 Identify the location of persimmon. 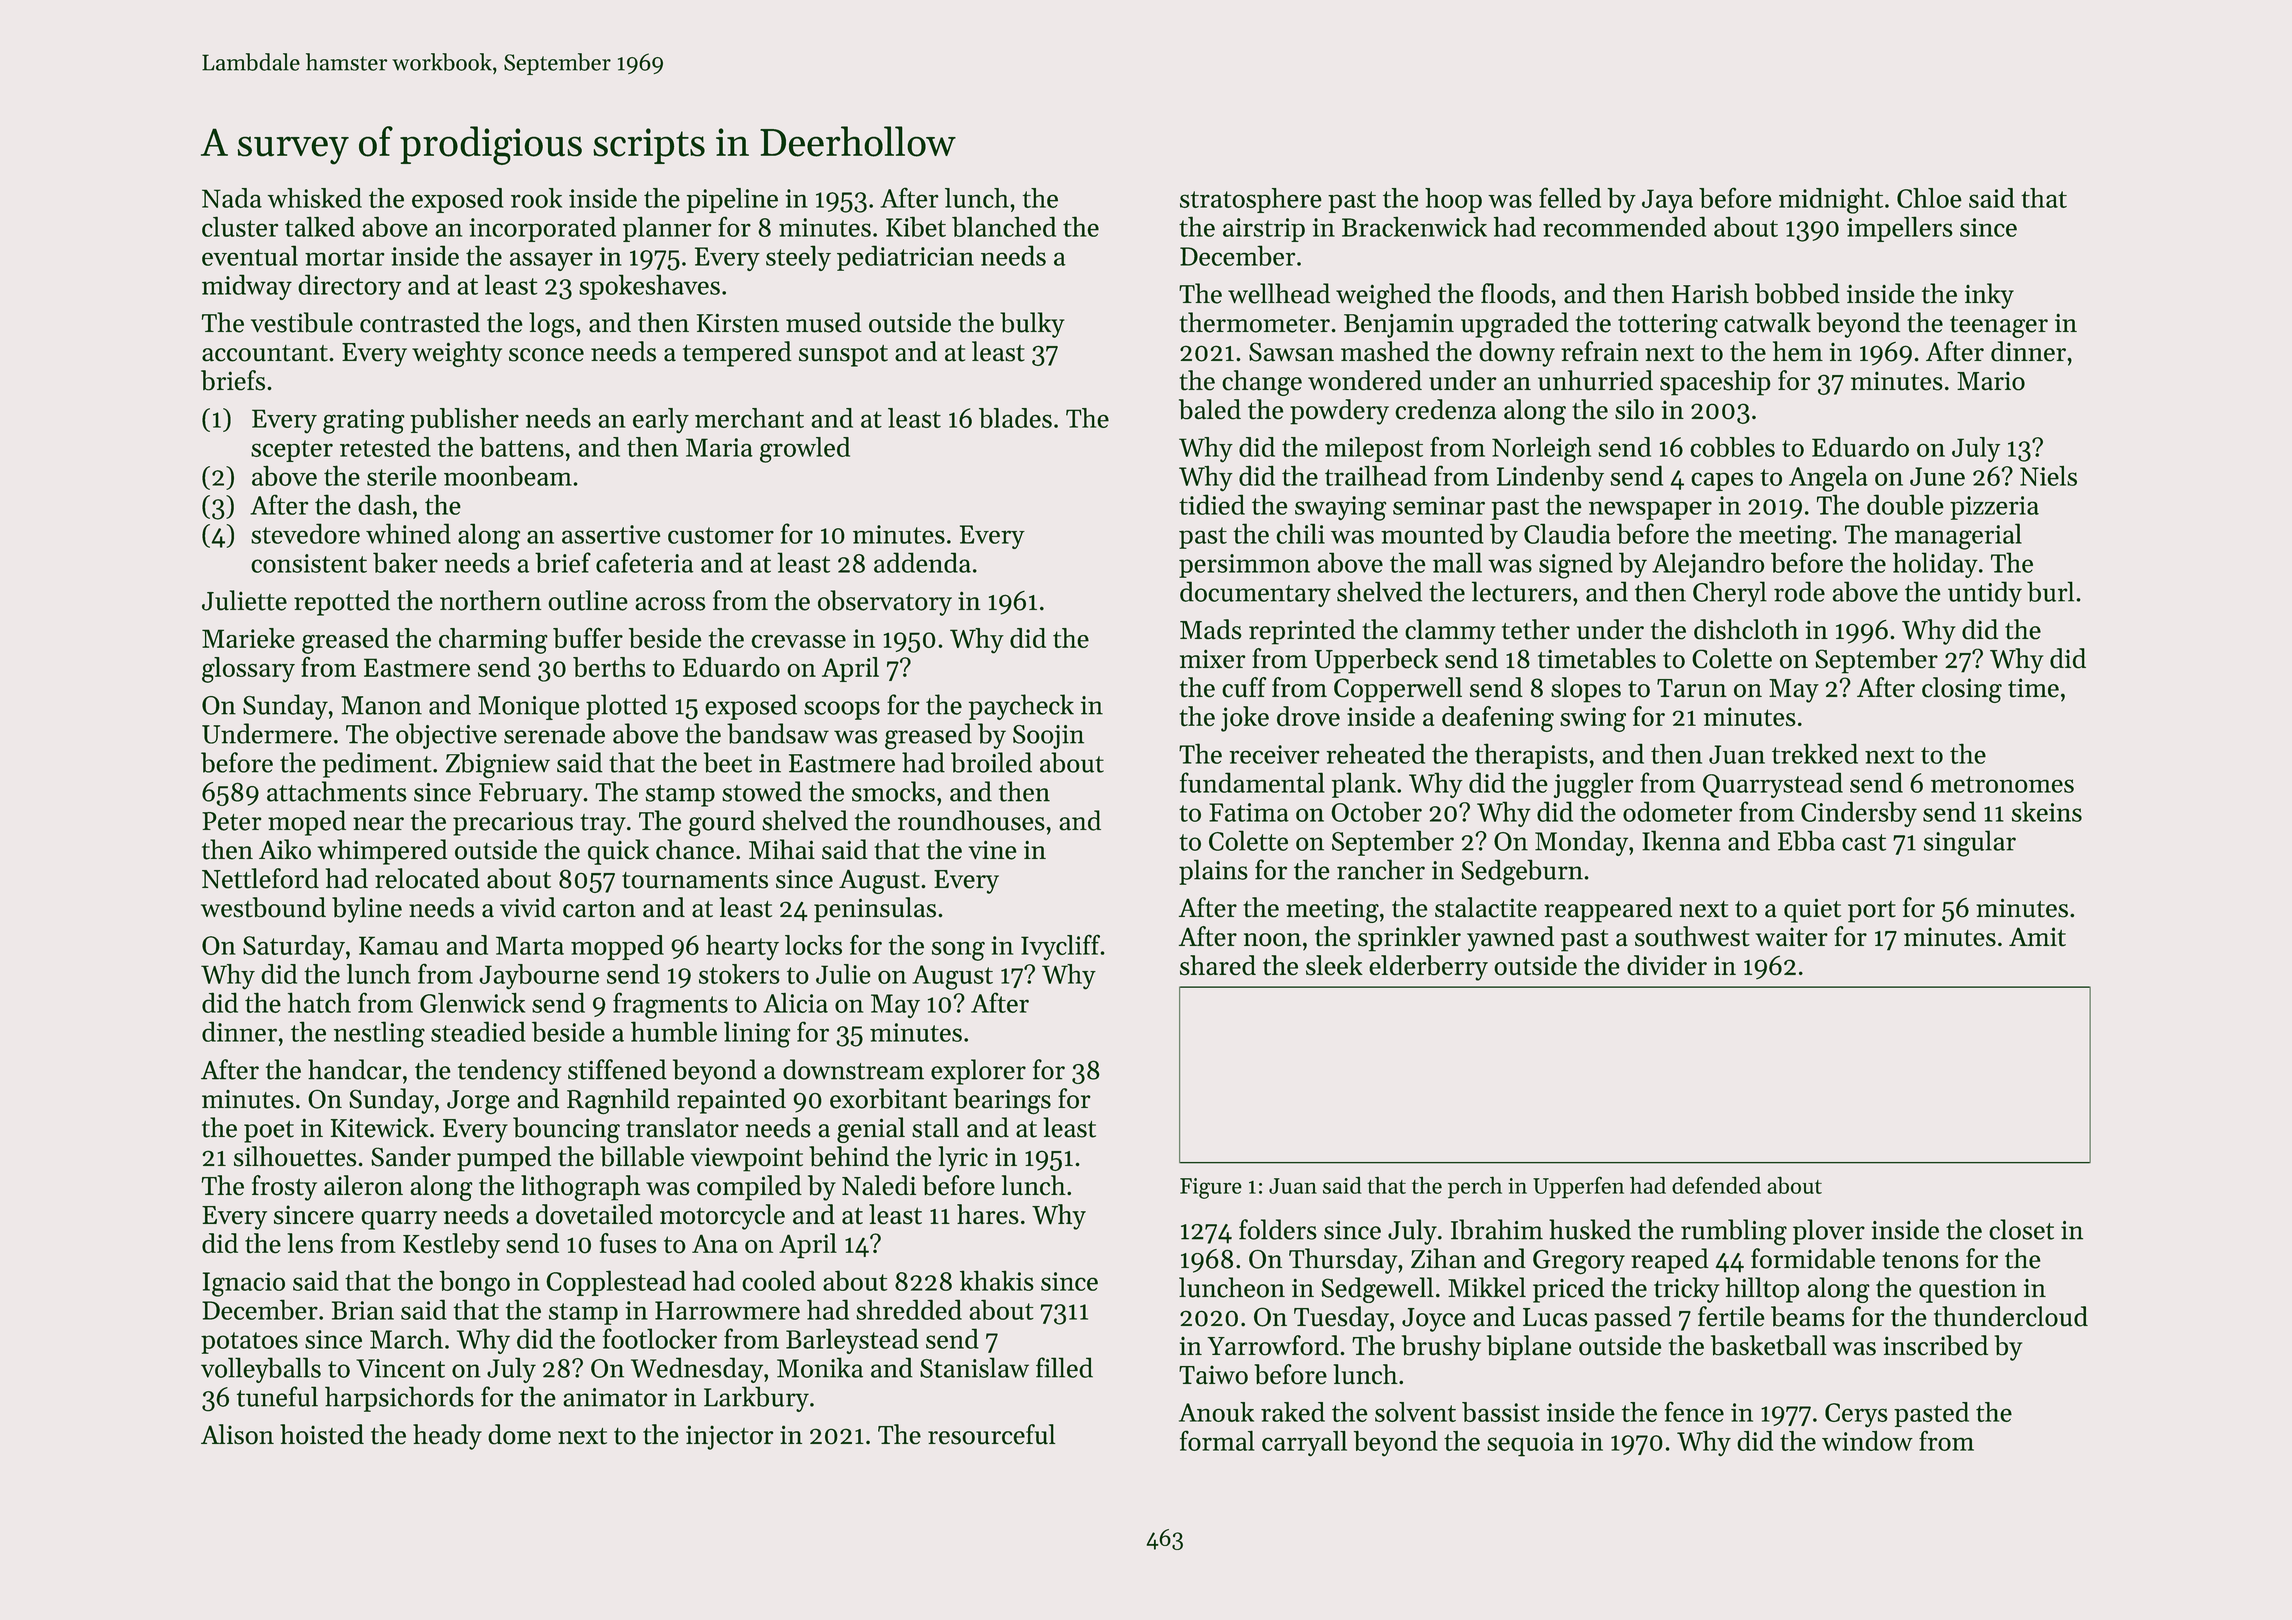
(1244, 566).
